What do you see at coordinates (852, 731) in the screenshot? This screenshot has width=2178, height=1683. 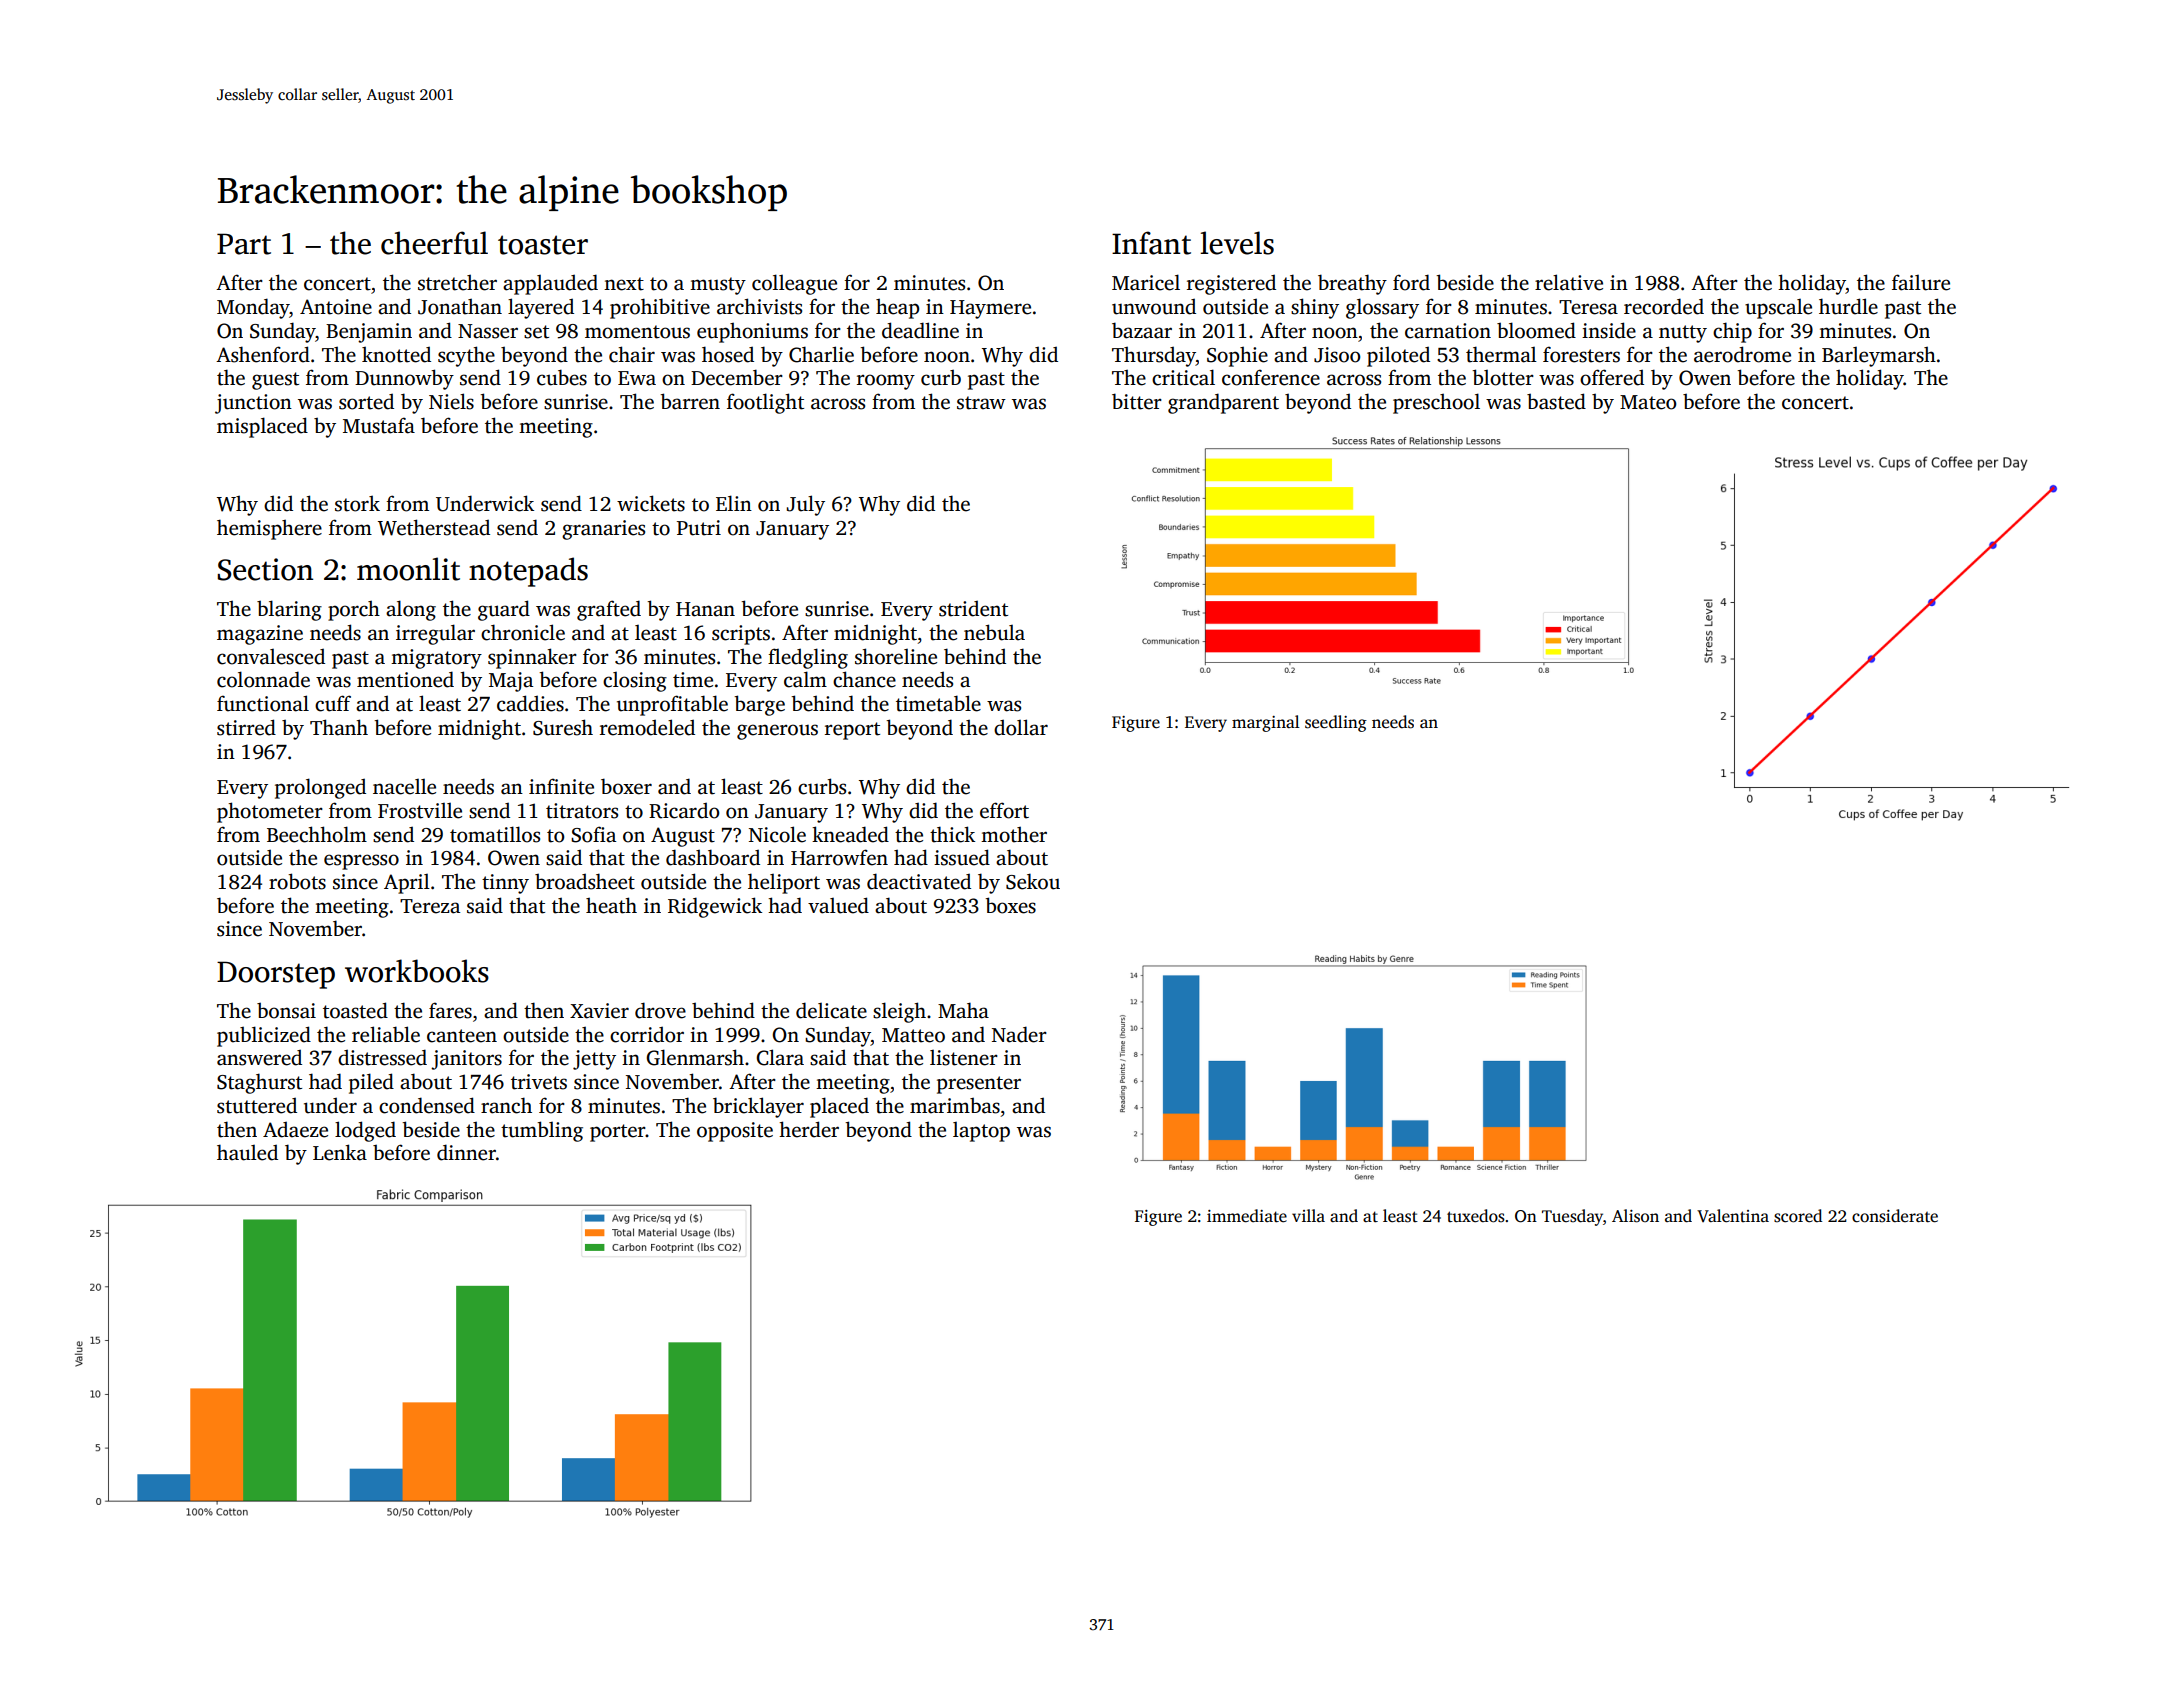 I see `report` at bounding box center [852, 731].
